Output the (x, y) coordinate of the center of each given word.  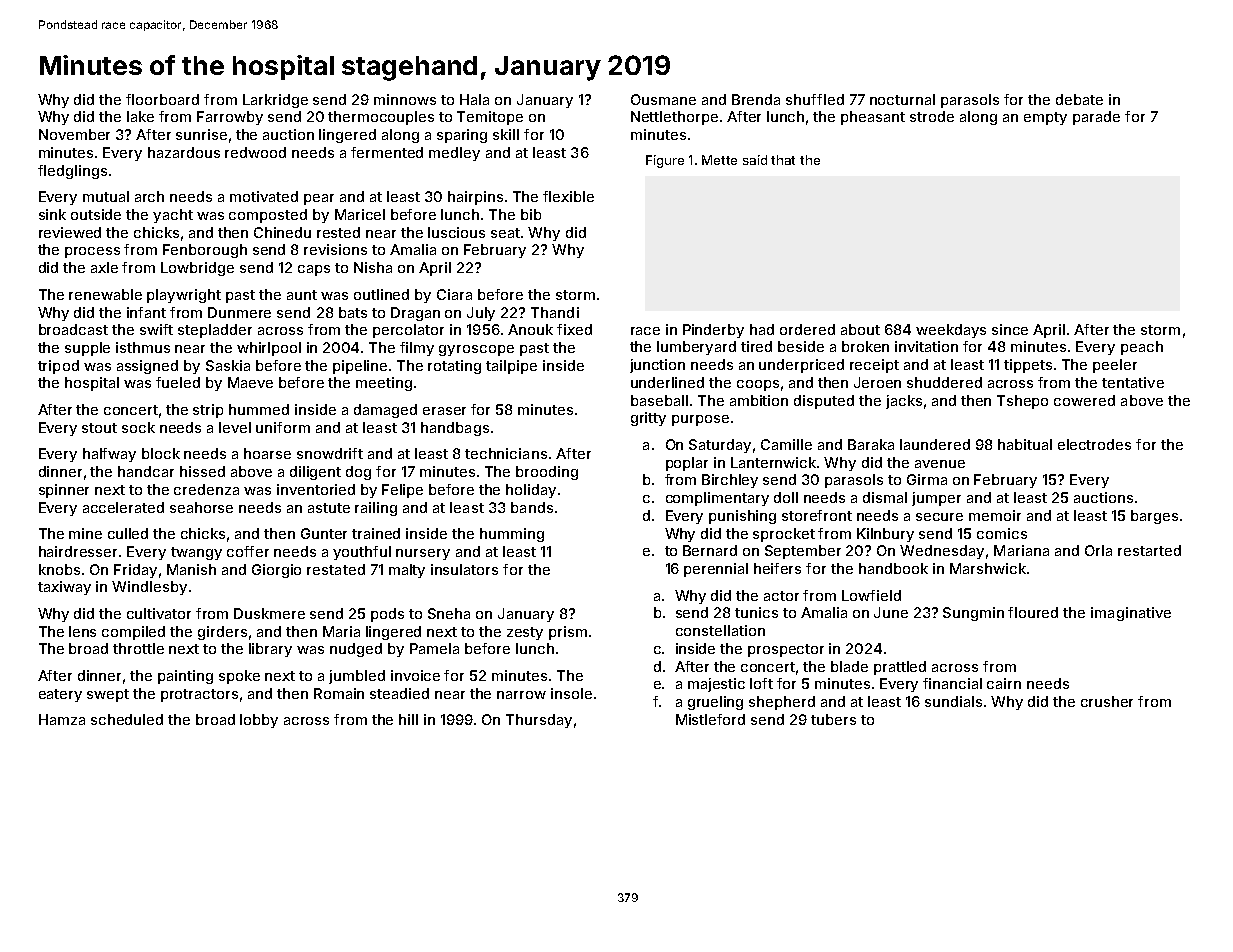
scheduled (127, 719)
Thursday (539, 721)
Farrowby (230, 118)
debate (1079, 99)
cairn (1004, 683)
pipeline (360, 367)
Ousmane (663, 99)
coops (758, 385)
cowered (1084, 400)
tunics (756, 612)
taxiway (64, 588)
